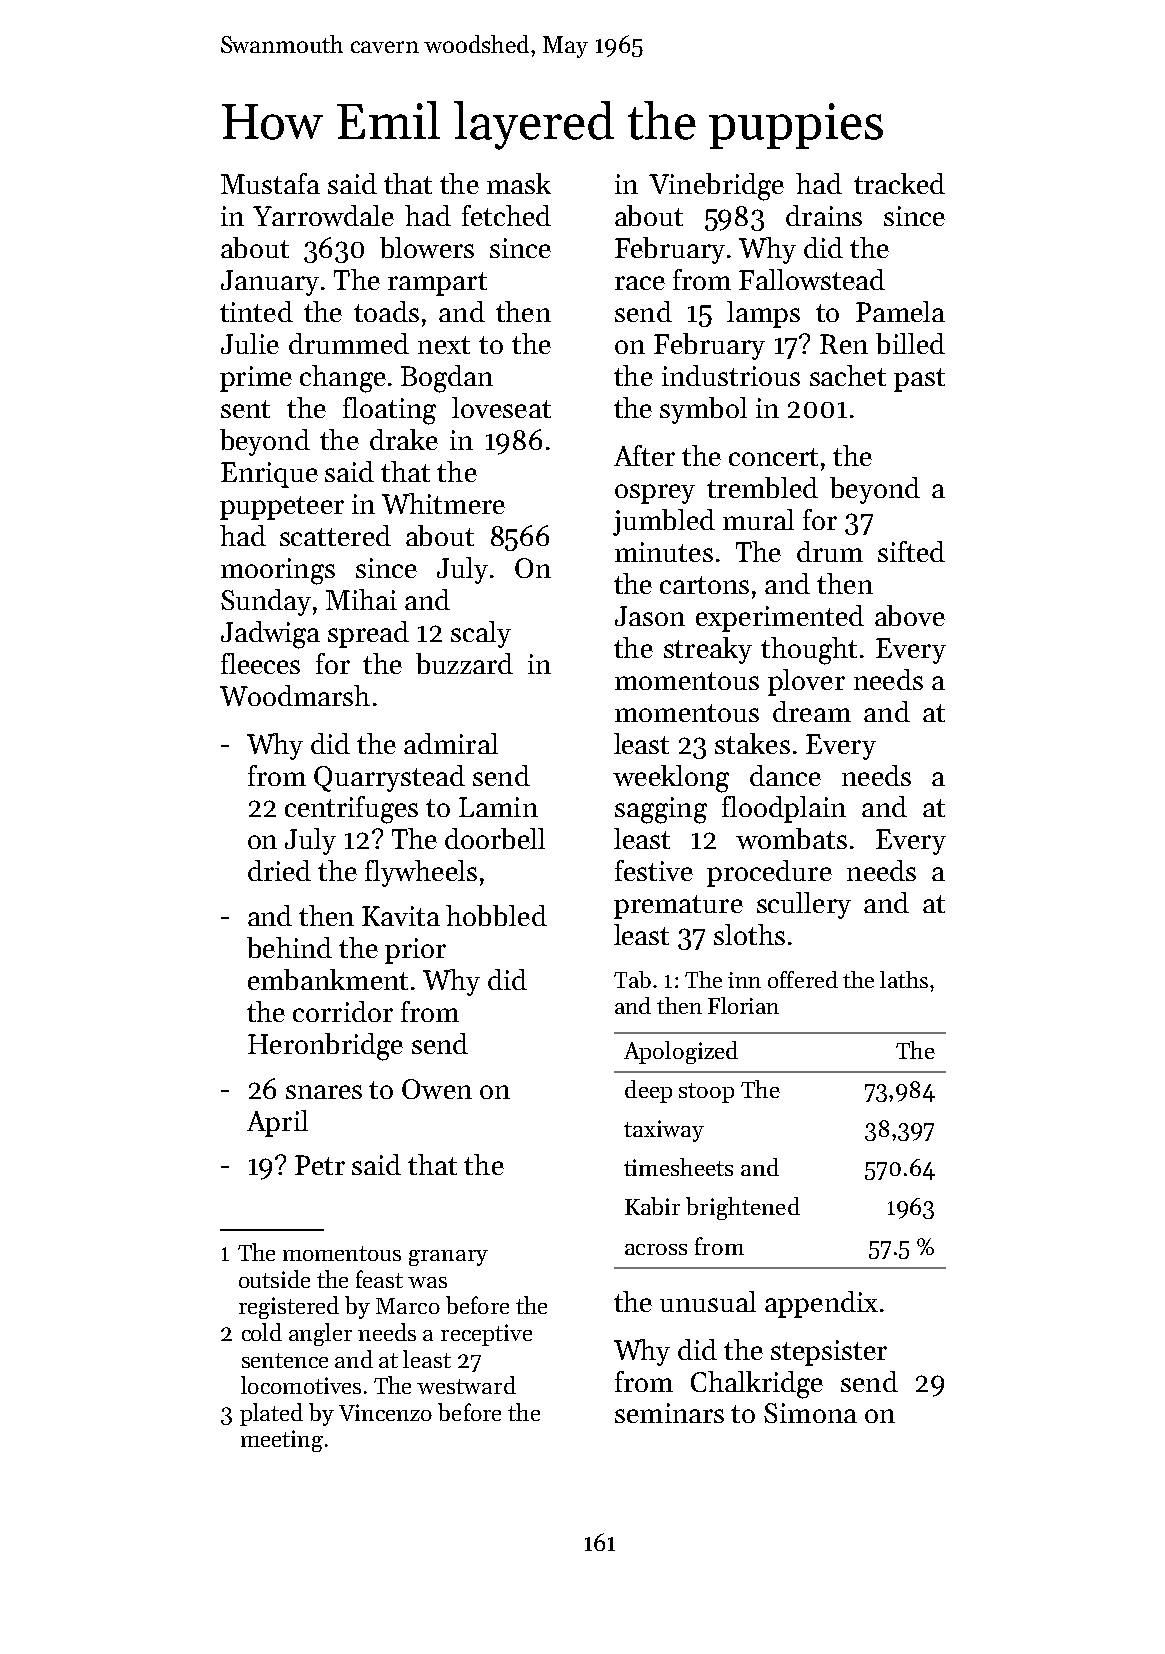  What do you see at coordinates (466, 1385) in the screenshot?
I see `westward` at bounding box center [466, 1385].
